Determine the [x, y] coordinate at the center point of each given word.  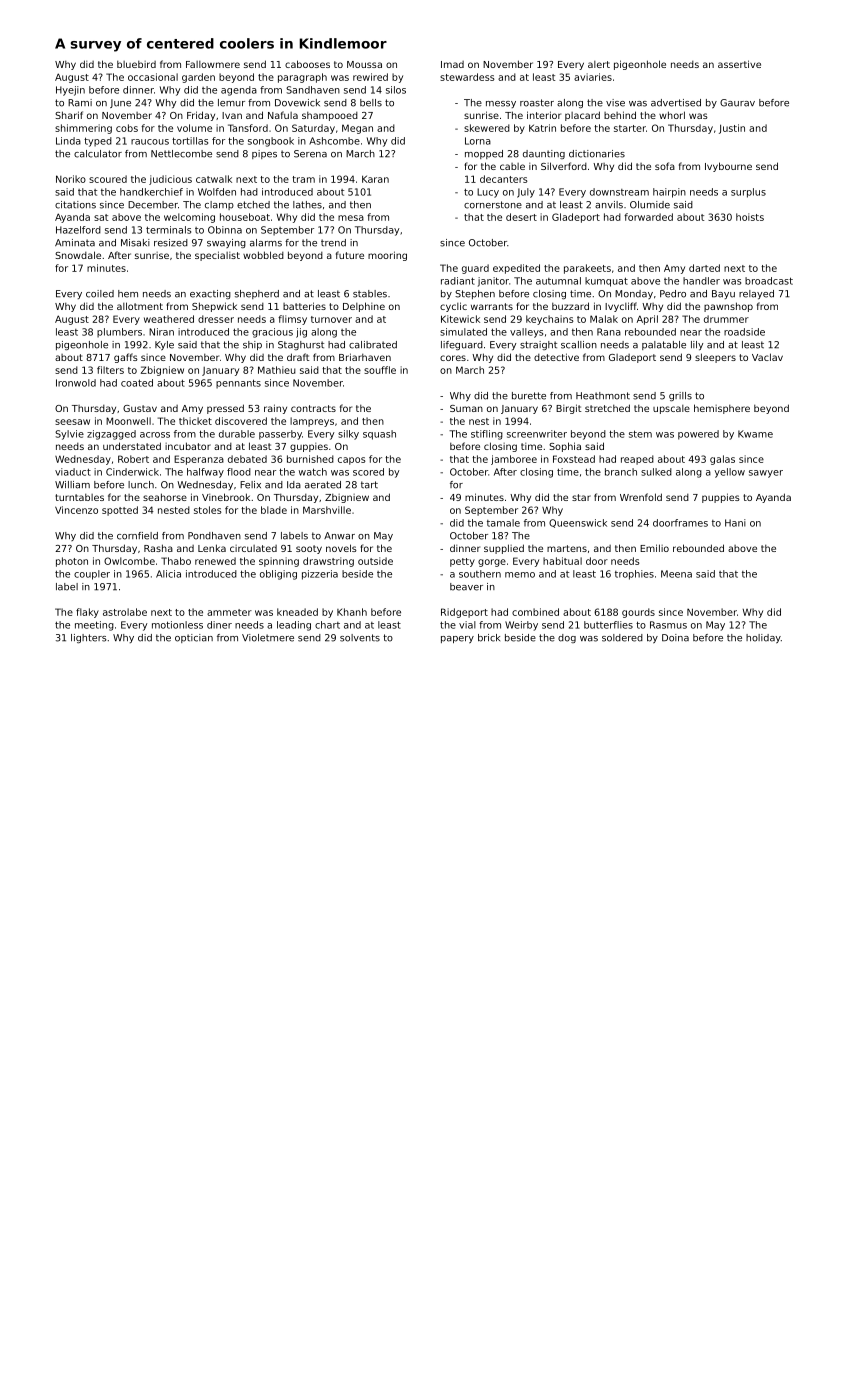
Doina [675, 638]
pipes [264, 154]
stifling [487, 435]
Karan [375, 179]
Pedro [673, 294]
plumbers [119, 333]
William [72, 485]
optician [194, 638]
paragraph [302, 78]
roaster [537, 103]
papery [457, 640]
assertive [739, 64]
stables [370, 294]
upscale [671, 409]
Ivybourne [728, 167]
